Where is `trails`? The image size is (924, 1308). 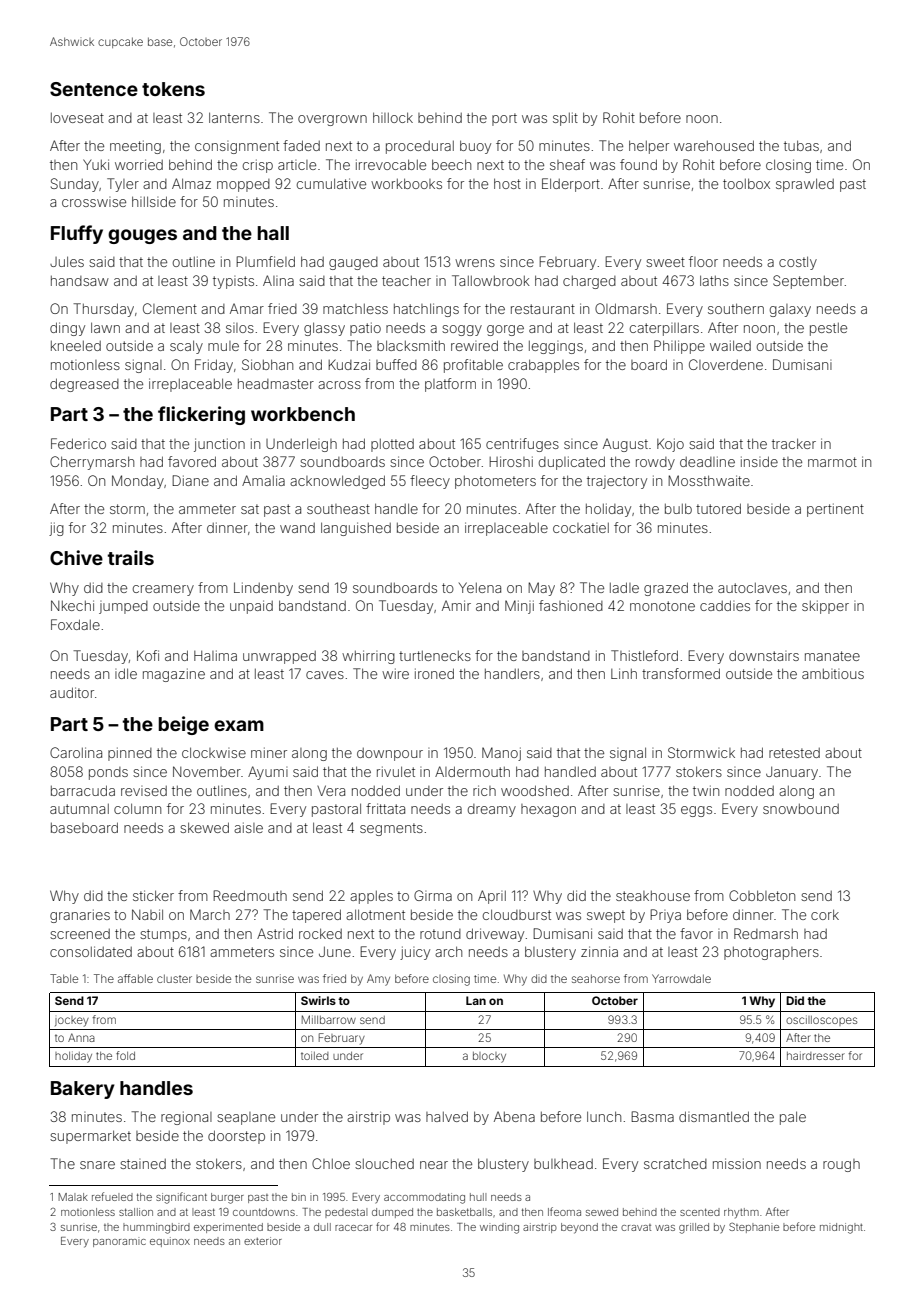 trails is located at coordinates (131, 557).
